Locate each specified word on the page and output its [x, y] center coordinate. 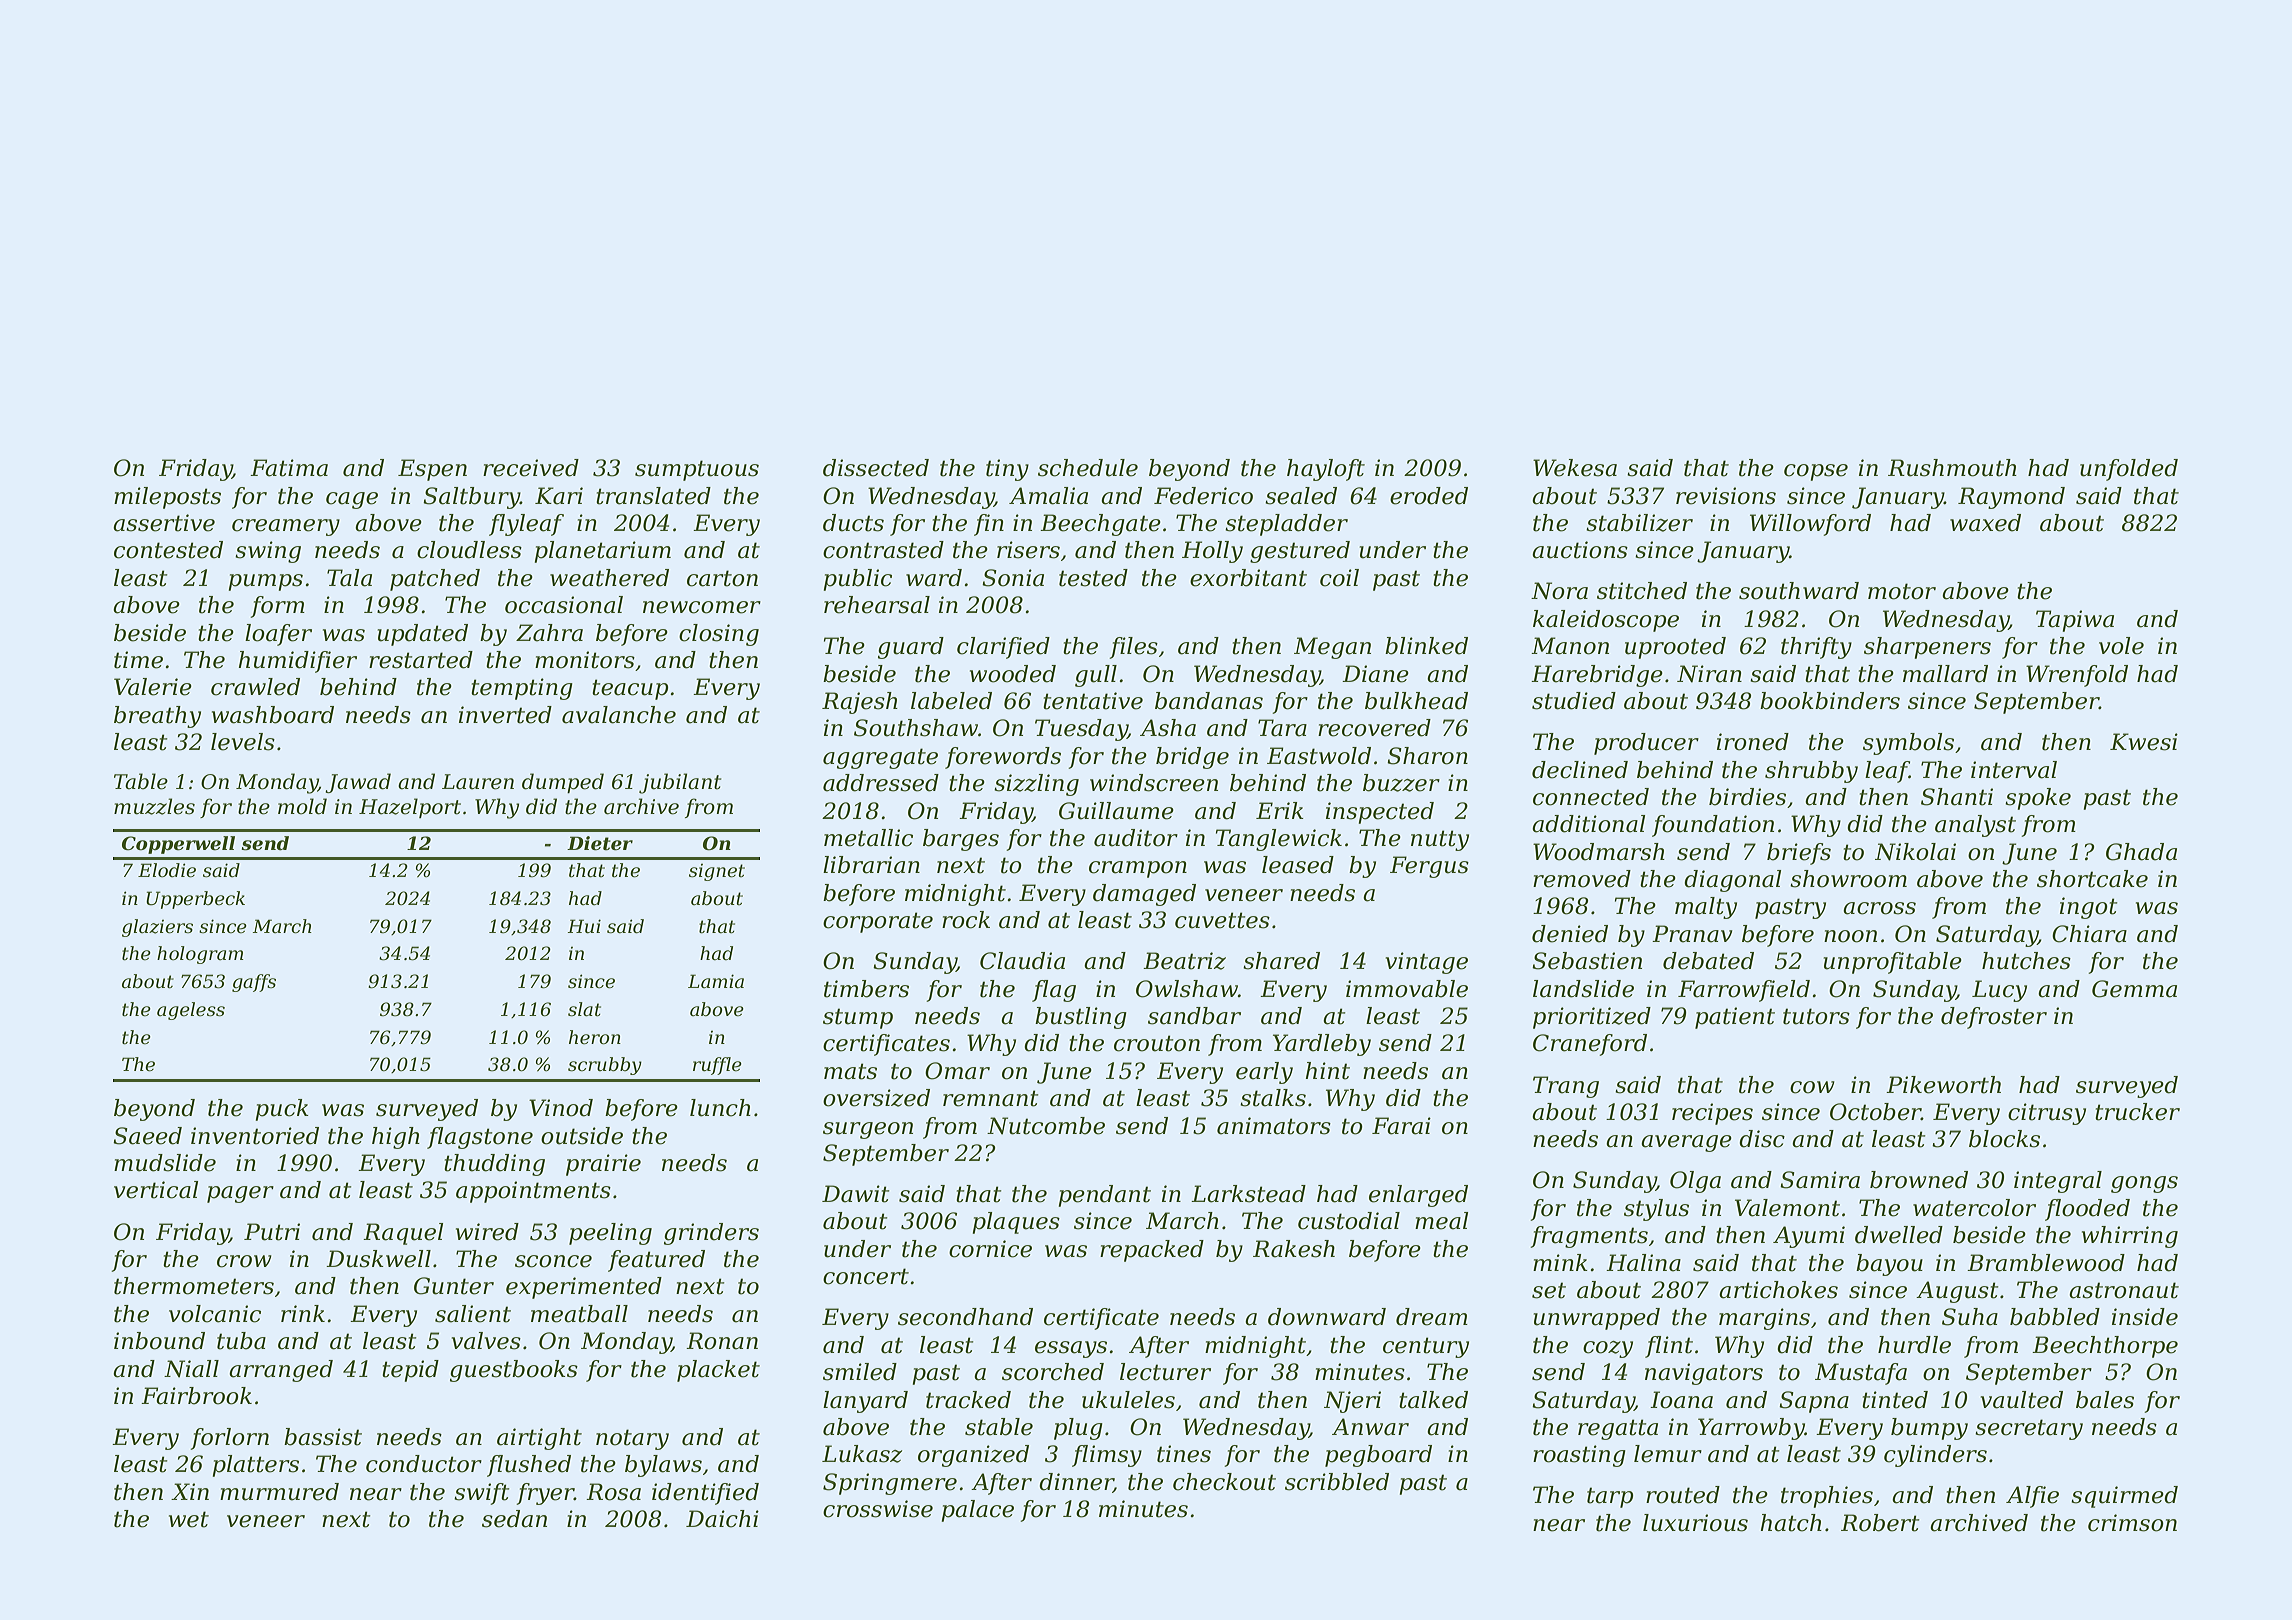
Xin [190, 1491]
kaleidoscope [1606, 621]
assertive [164, 523]
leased [1298, 865]
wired [487, 1232]
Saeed [147, 1136]
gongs [2144, 1184]
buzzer [1401, 783]
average [1686, 1143]
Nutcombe [1046, 1126]
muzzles [154, 806]
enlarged [1418, 1196]
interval [2014, 770]
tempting [522, 689]
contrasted [883, 550]
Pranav [1692, 934]
